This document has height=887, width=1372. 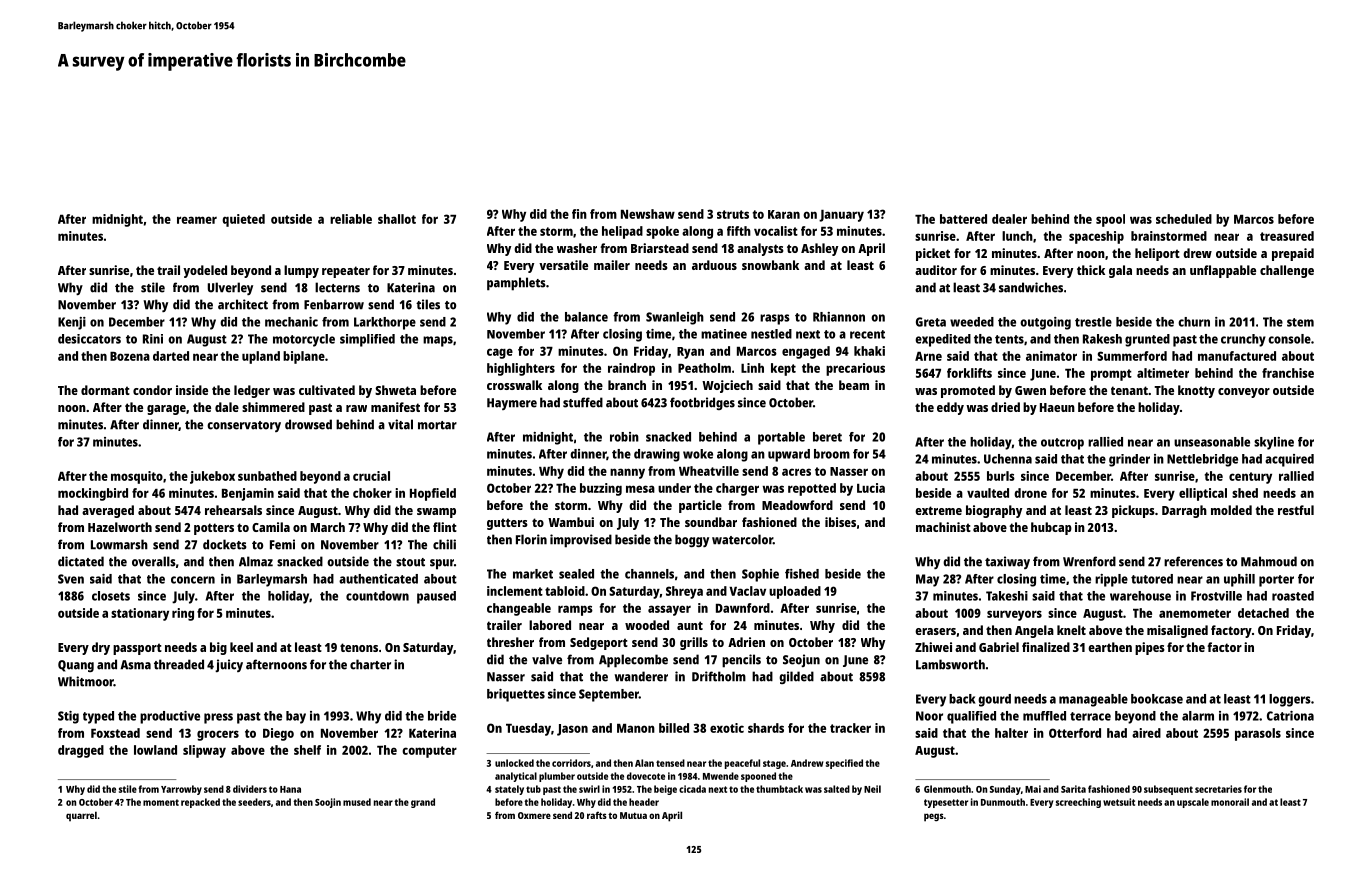 I want to click on Kenji, so click(x=72, y=323).
